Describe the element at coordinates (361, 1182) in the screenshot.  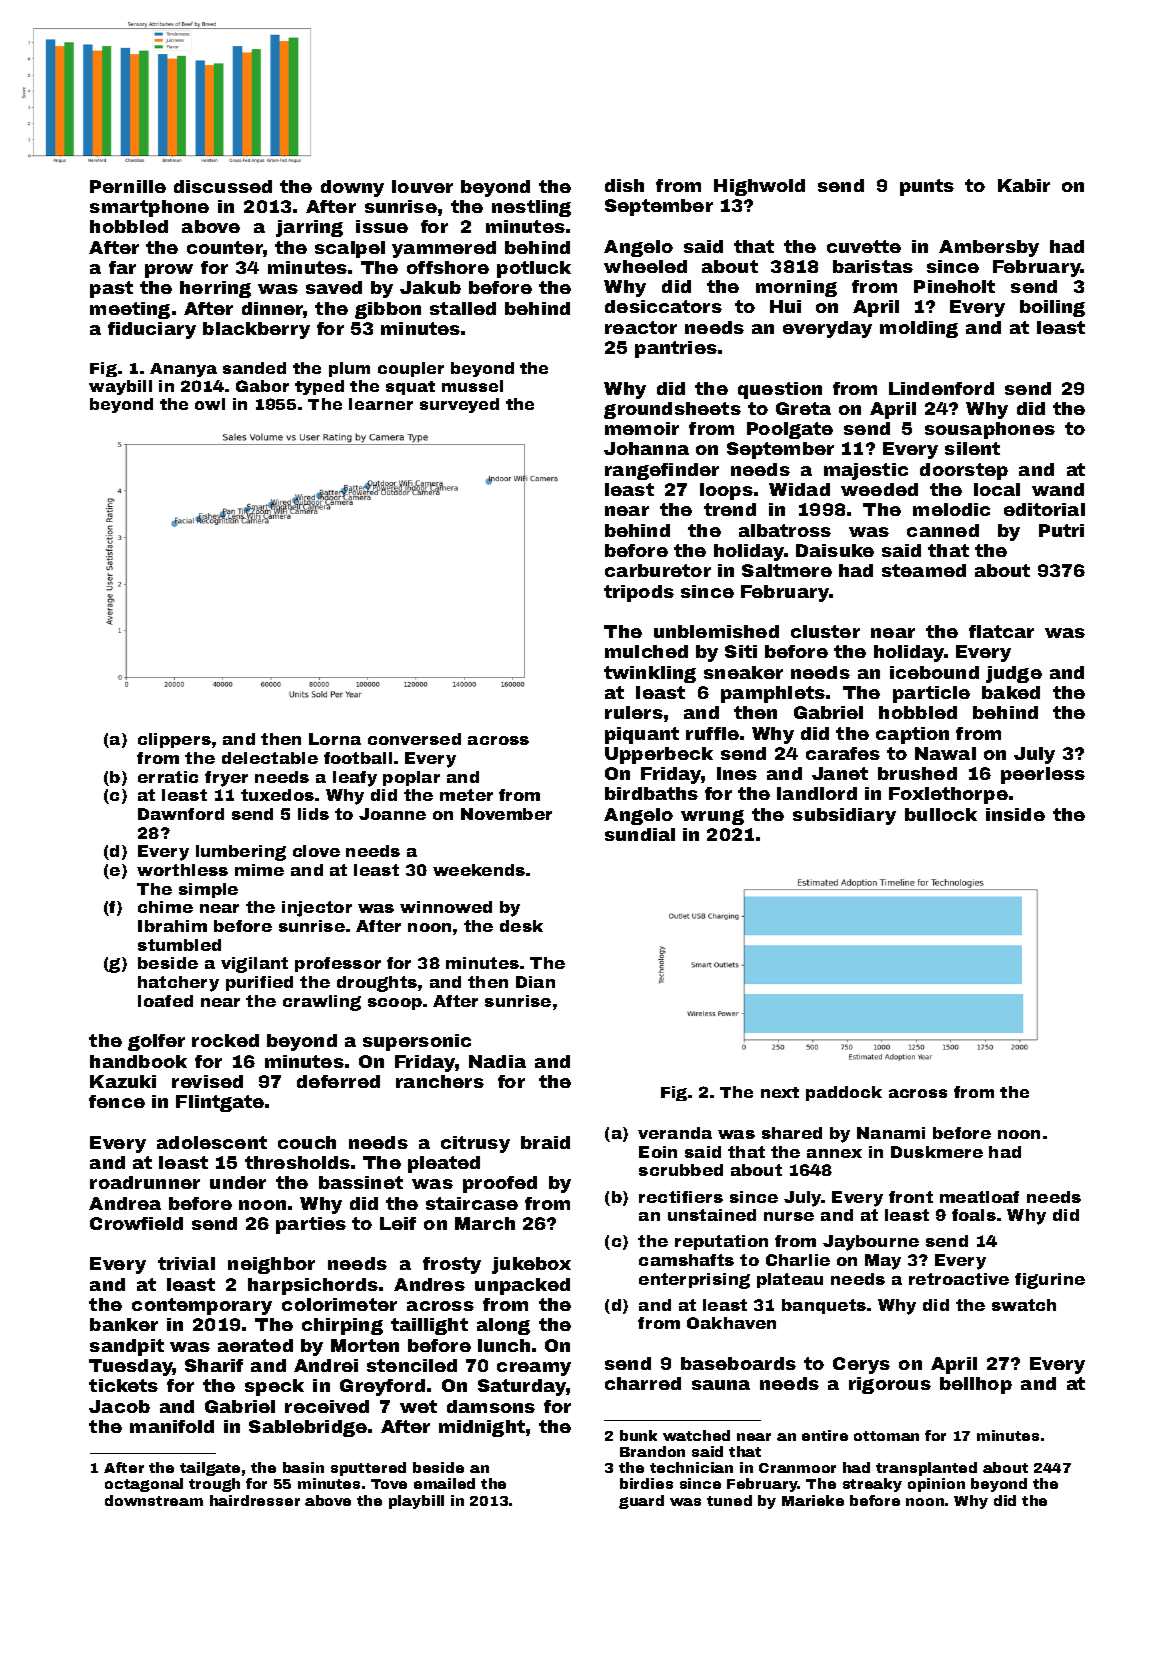
I see `bassinet` at that location.
